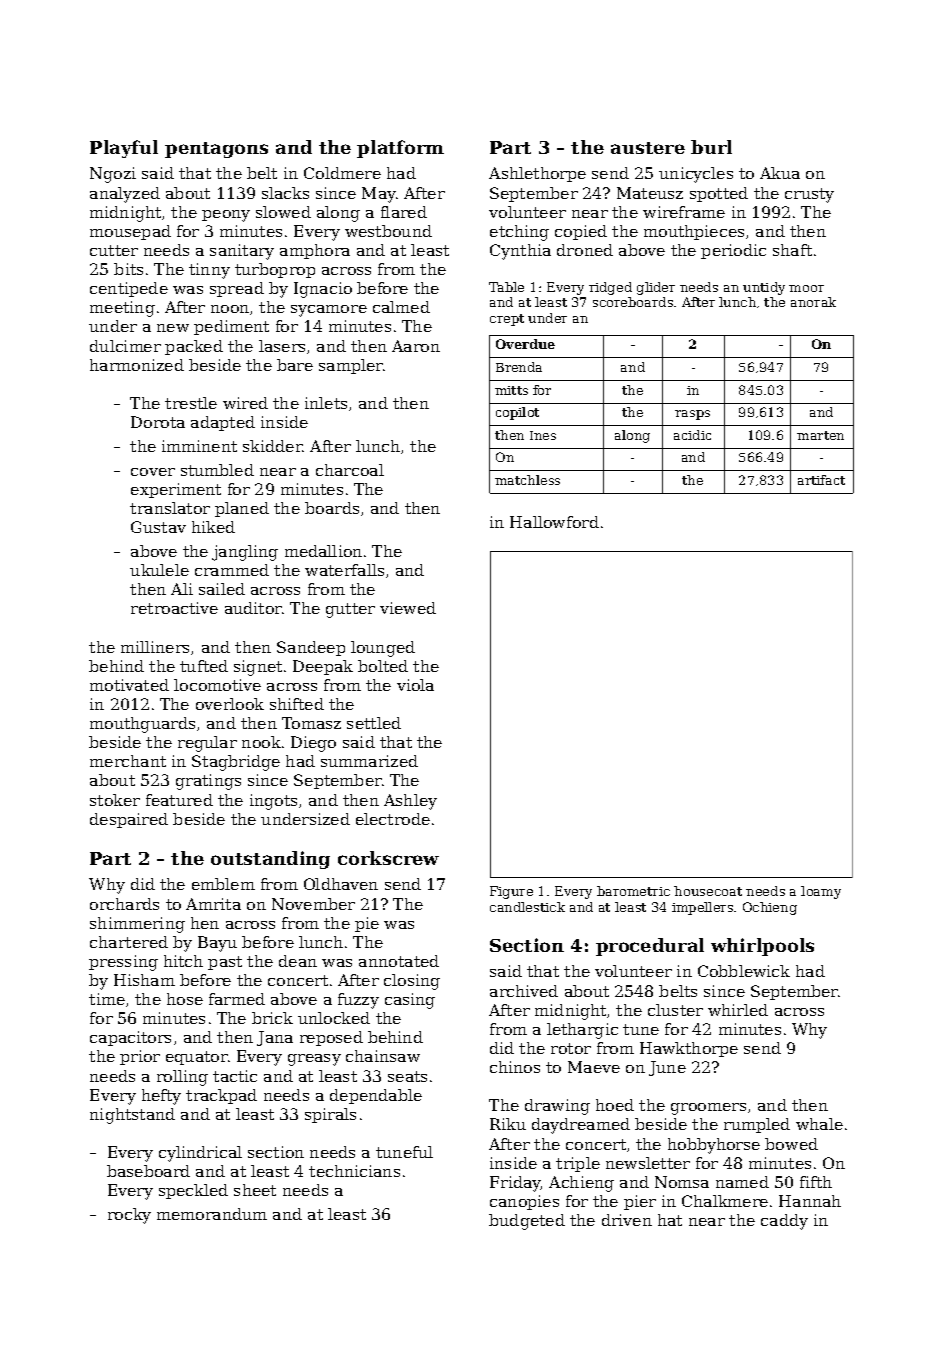 The image size is (943, 1365). Describe the element at coordinates (820, 435) in the screenshot. I see `marten` at that location.
